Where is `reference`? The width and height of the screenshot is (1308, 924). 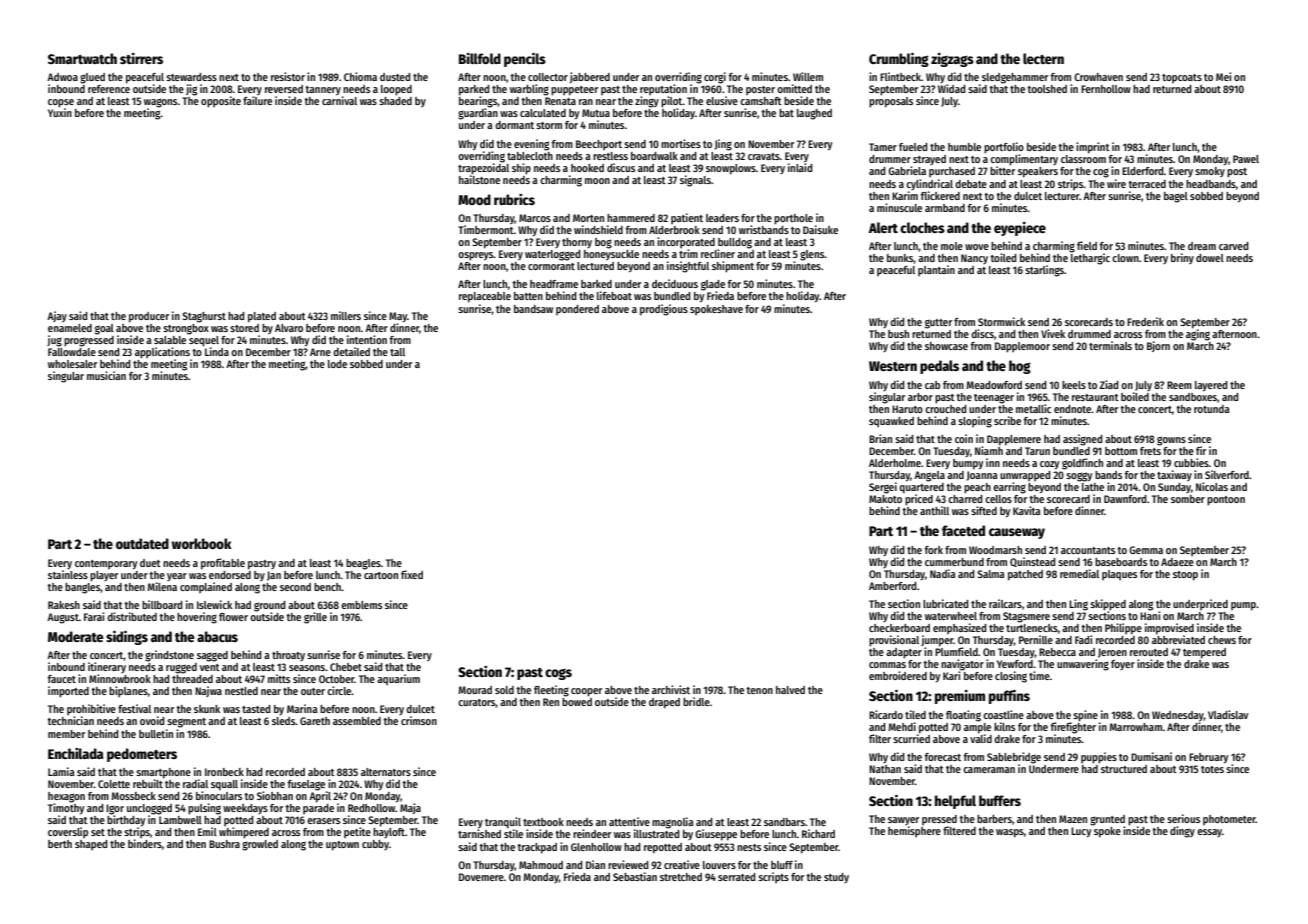
reference is located at coordinates (109, 89).
